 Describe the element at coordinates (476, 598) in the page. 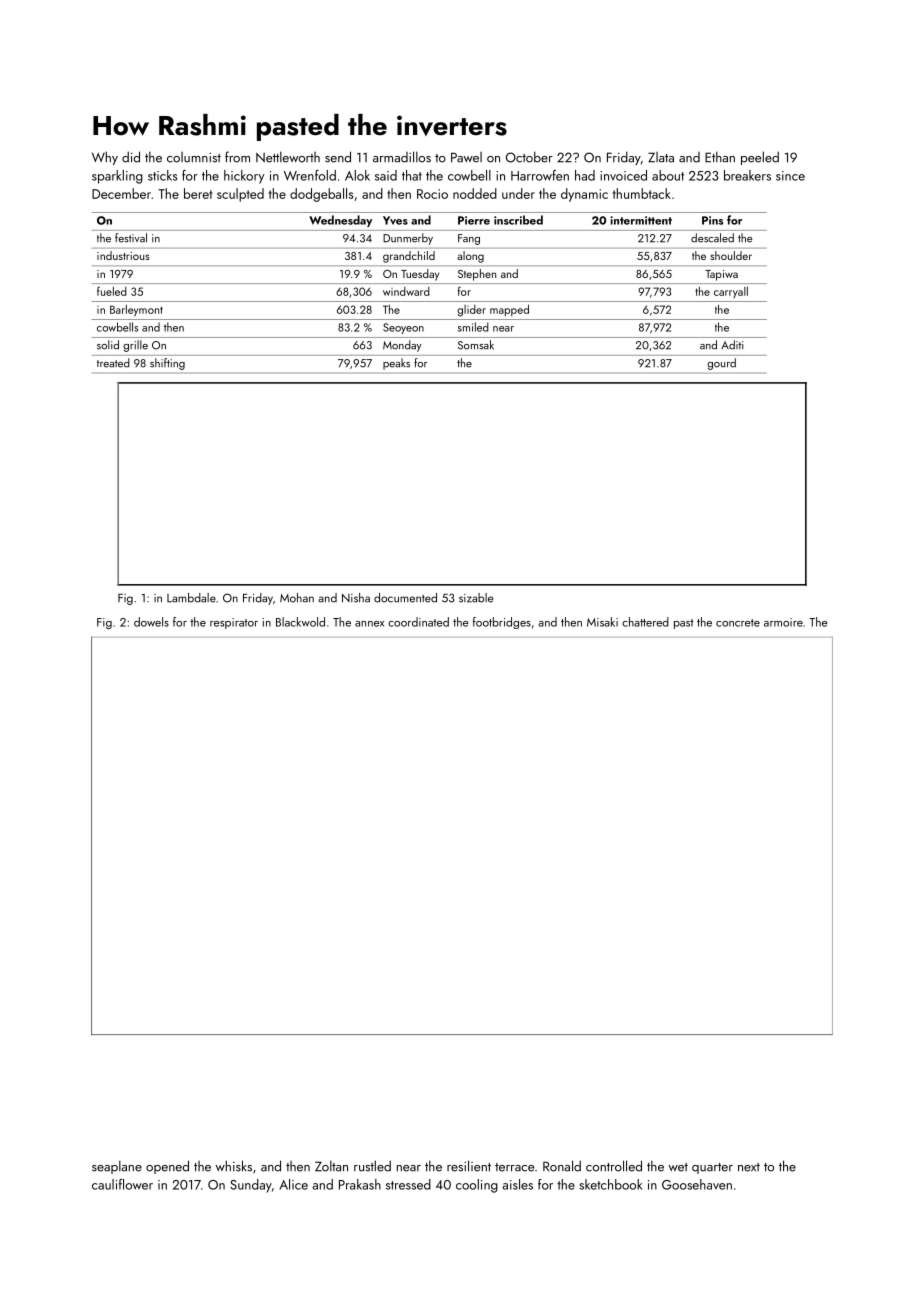

I see `sizable` at that location.
